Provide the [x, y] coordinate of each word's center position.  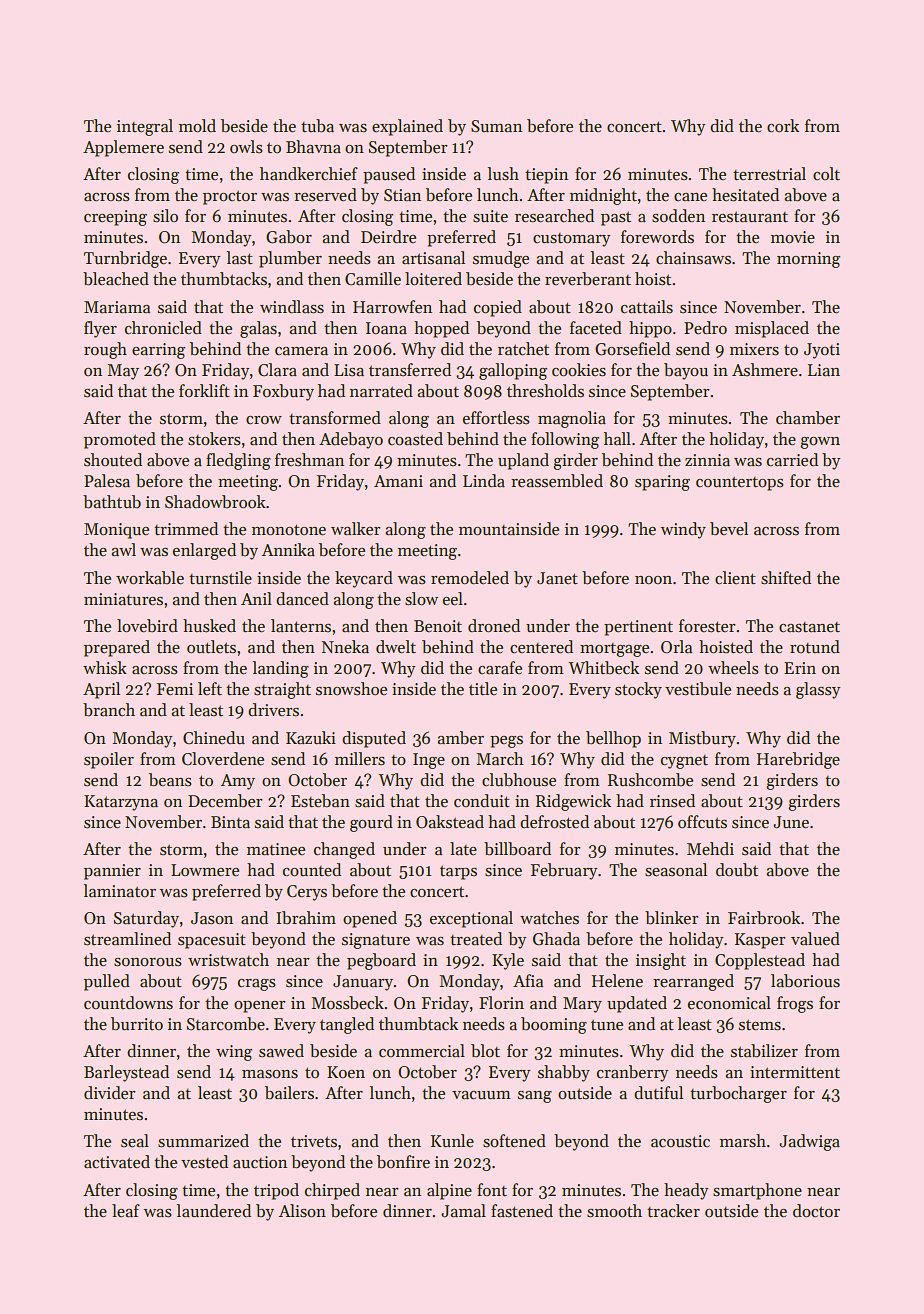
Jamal [463, 1211]
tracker [673, 1211]
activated [117, 1162]
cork [783, 125]
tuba [317, 126]
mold [197, 126]
